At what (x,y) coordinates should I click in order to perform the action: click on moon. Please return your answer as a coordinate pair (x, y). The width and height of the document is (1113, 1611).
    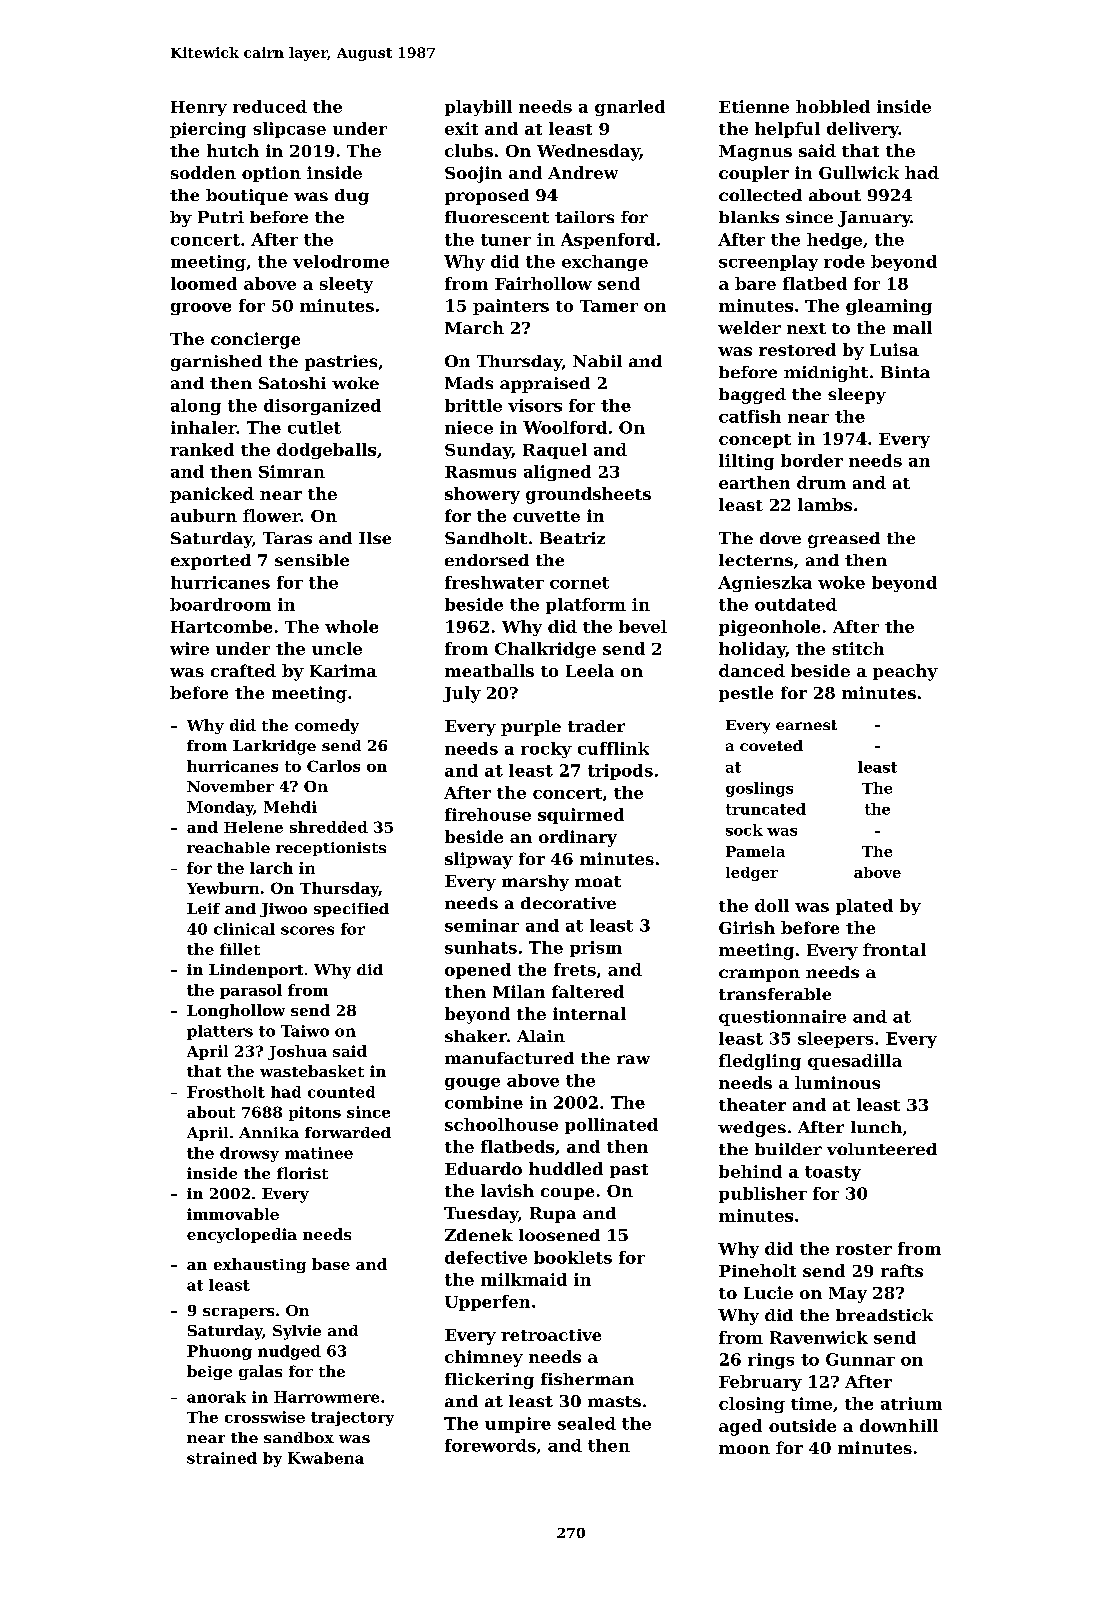
    Looking at the image, I should click on (744, 1449).
